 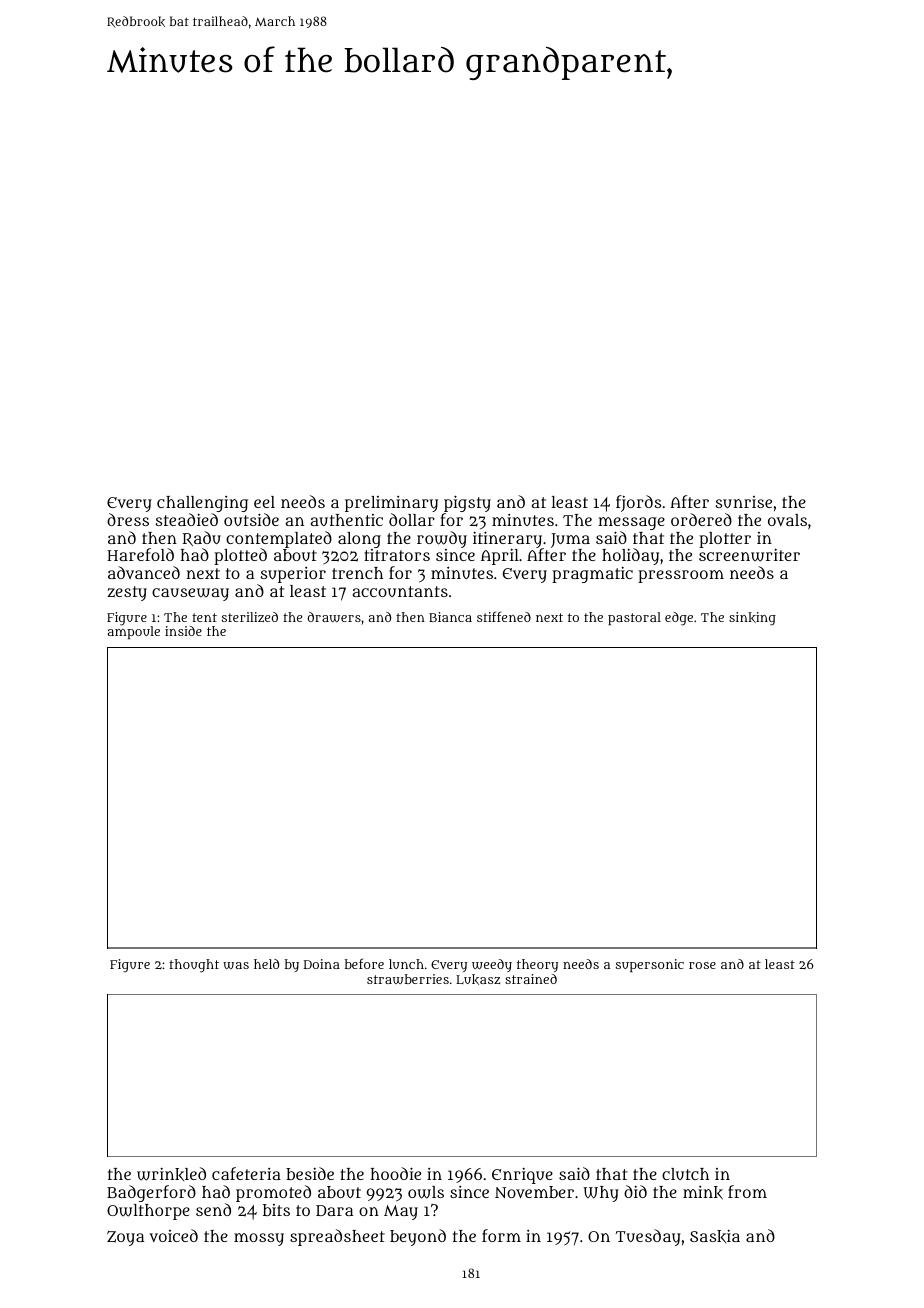 What do you see at coordinates (492, 965) in the page?
I see `weedy` at bounding box center [492, 965].
